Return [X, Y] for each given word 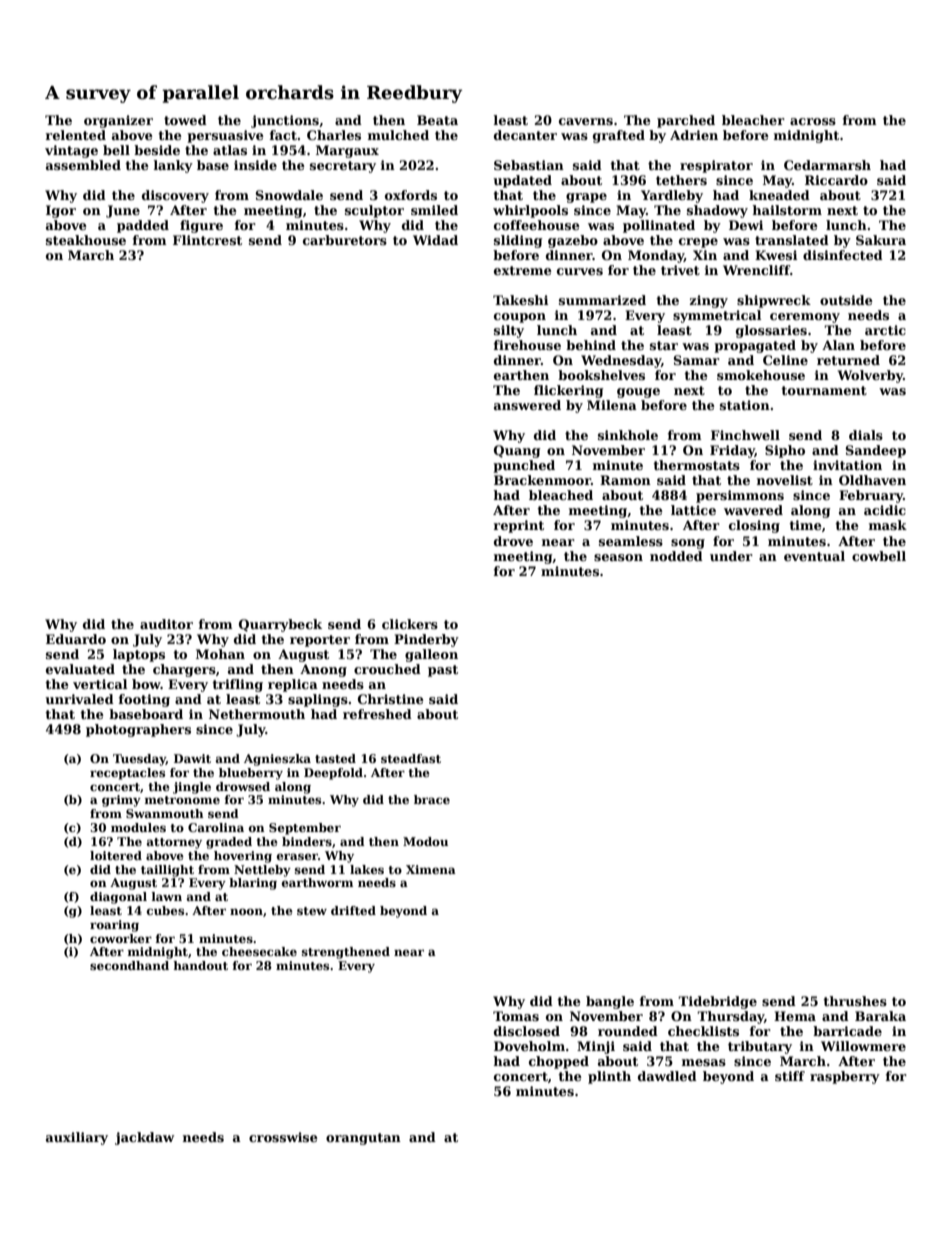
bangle [610, 1002]
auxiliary [77, 1138]
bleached [561, 495]
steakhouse [86, 240]
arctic [885, 330]
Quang [517, 451]
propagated [755, 346]
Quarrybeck [280, 625]
